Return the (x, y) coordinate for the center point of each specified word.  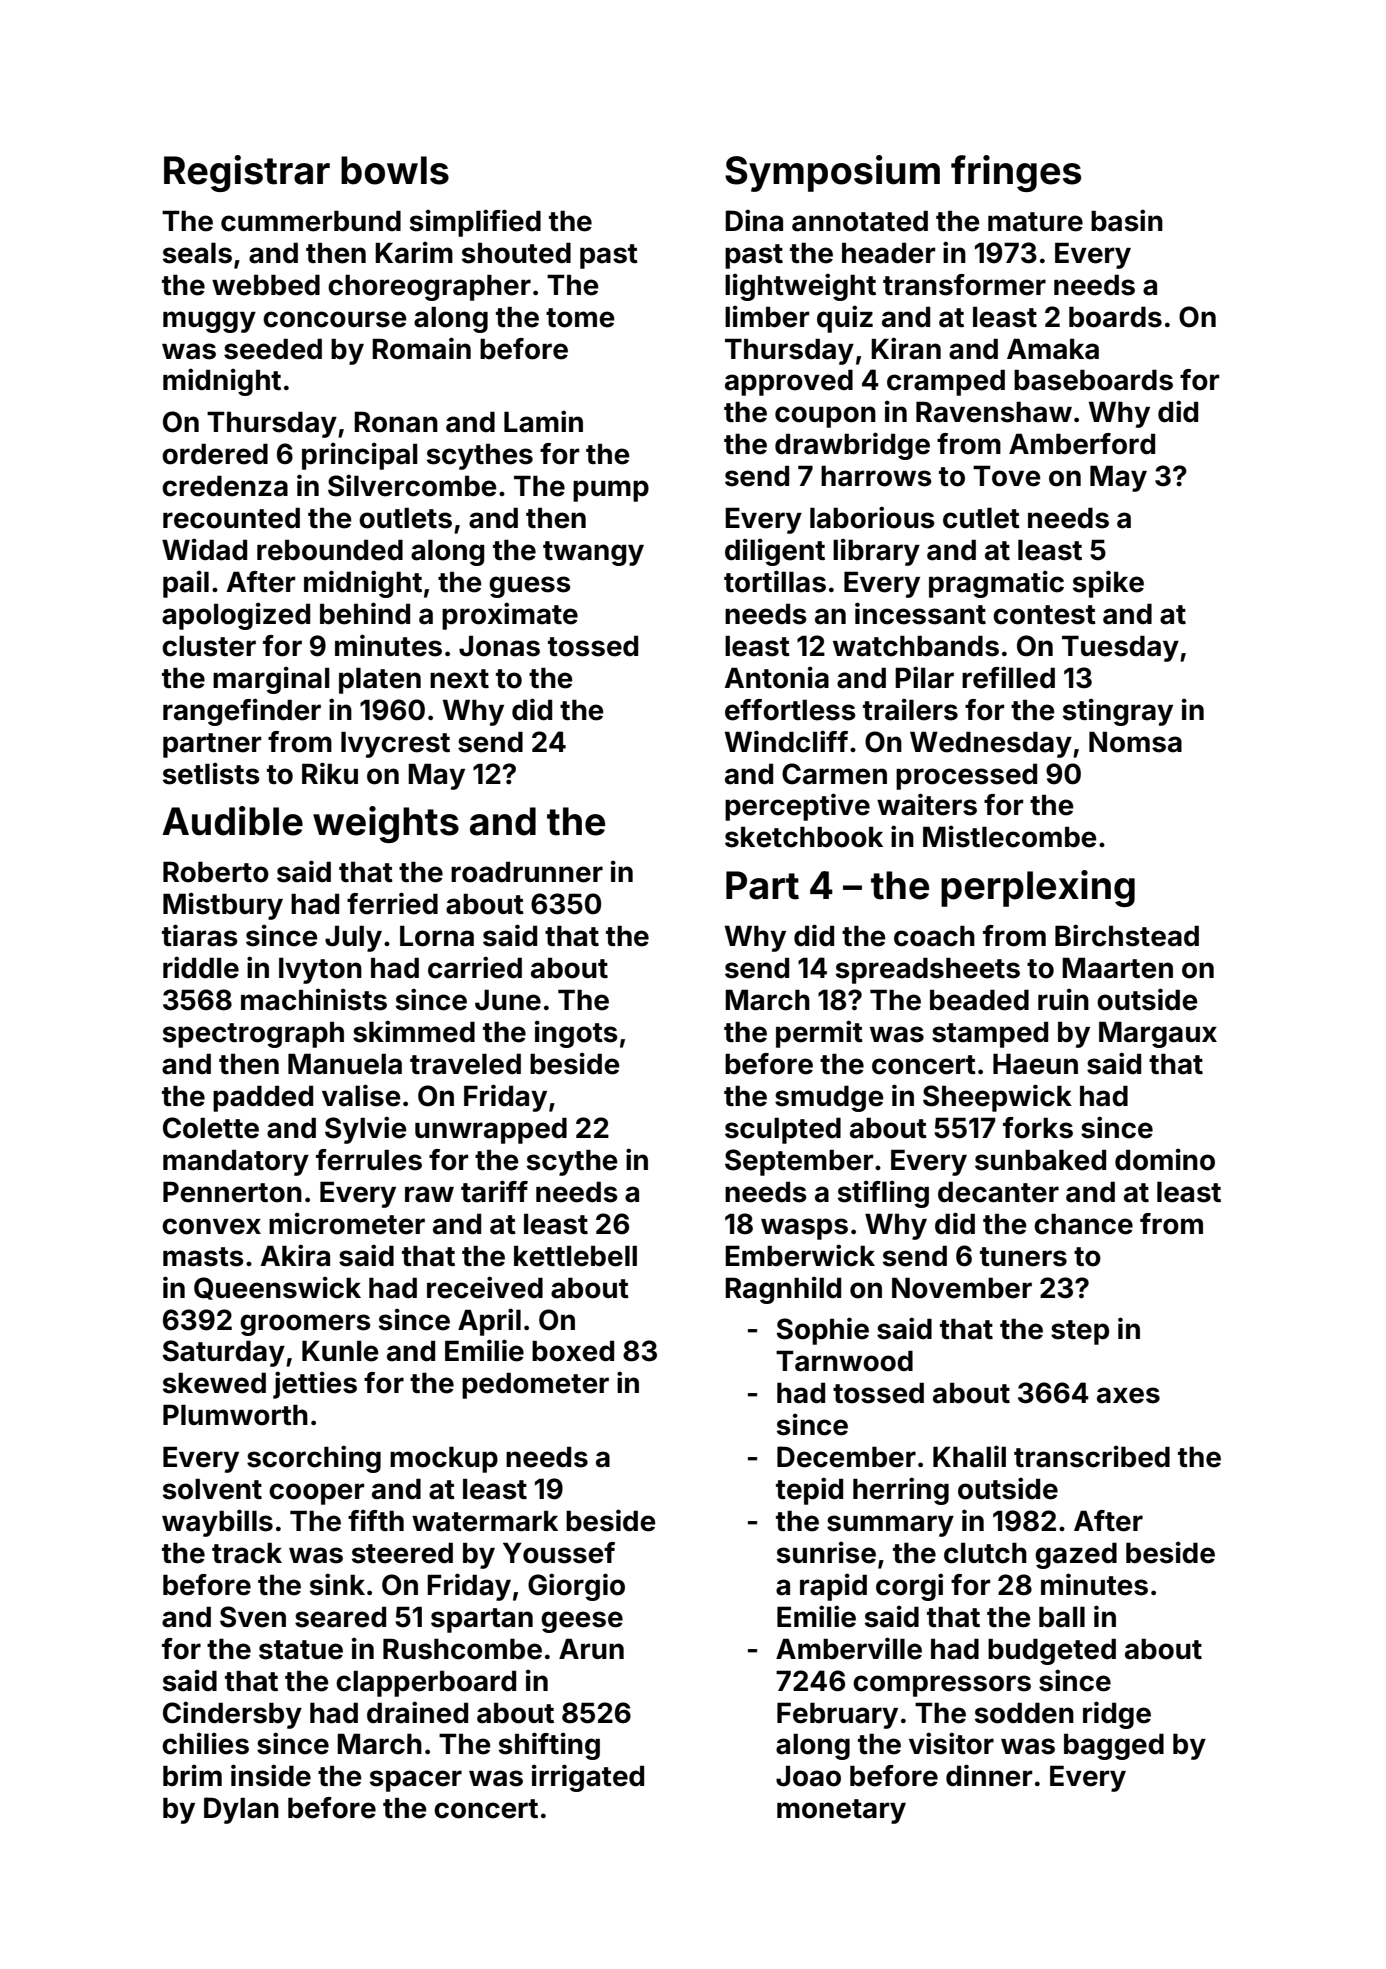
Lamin (543, 421)
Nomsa (1135, 742)
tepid (809, 1491)
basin (1127, 220)
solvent (212, 1489)
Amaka (1053, 349)
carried (475, 967)
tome (580, 318)
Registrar (247, 173)
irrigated (588, 1778)
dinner (989, 1775)
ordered (215, 454)
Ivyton (320, 970)
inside (271, 1775)
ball (1062, 1617)
